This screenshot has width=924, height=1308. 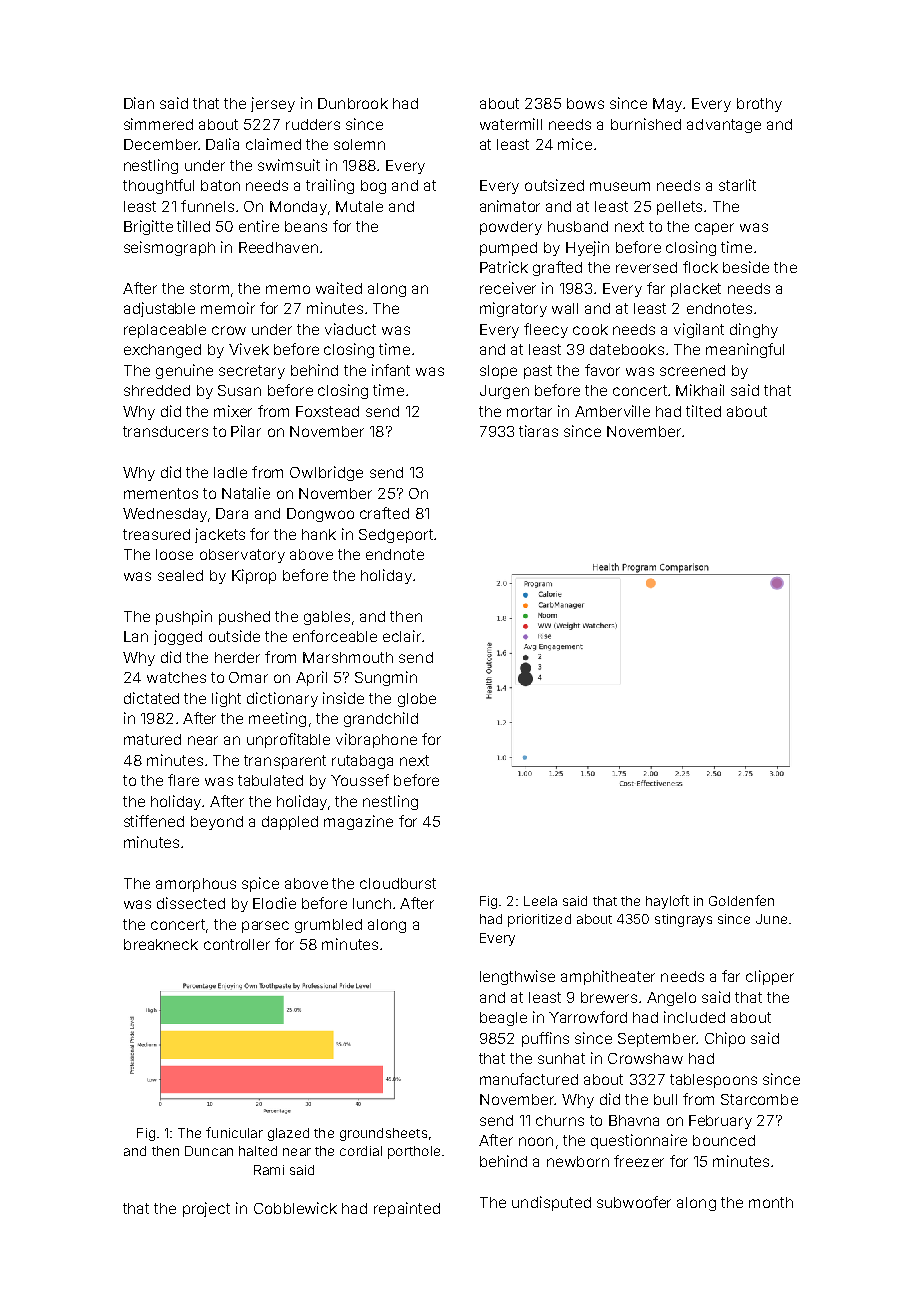 What do you see at coordinates (139, 103) in the screenshot?
I see `Dian` at bounding box center [139, 103].
